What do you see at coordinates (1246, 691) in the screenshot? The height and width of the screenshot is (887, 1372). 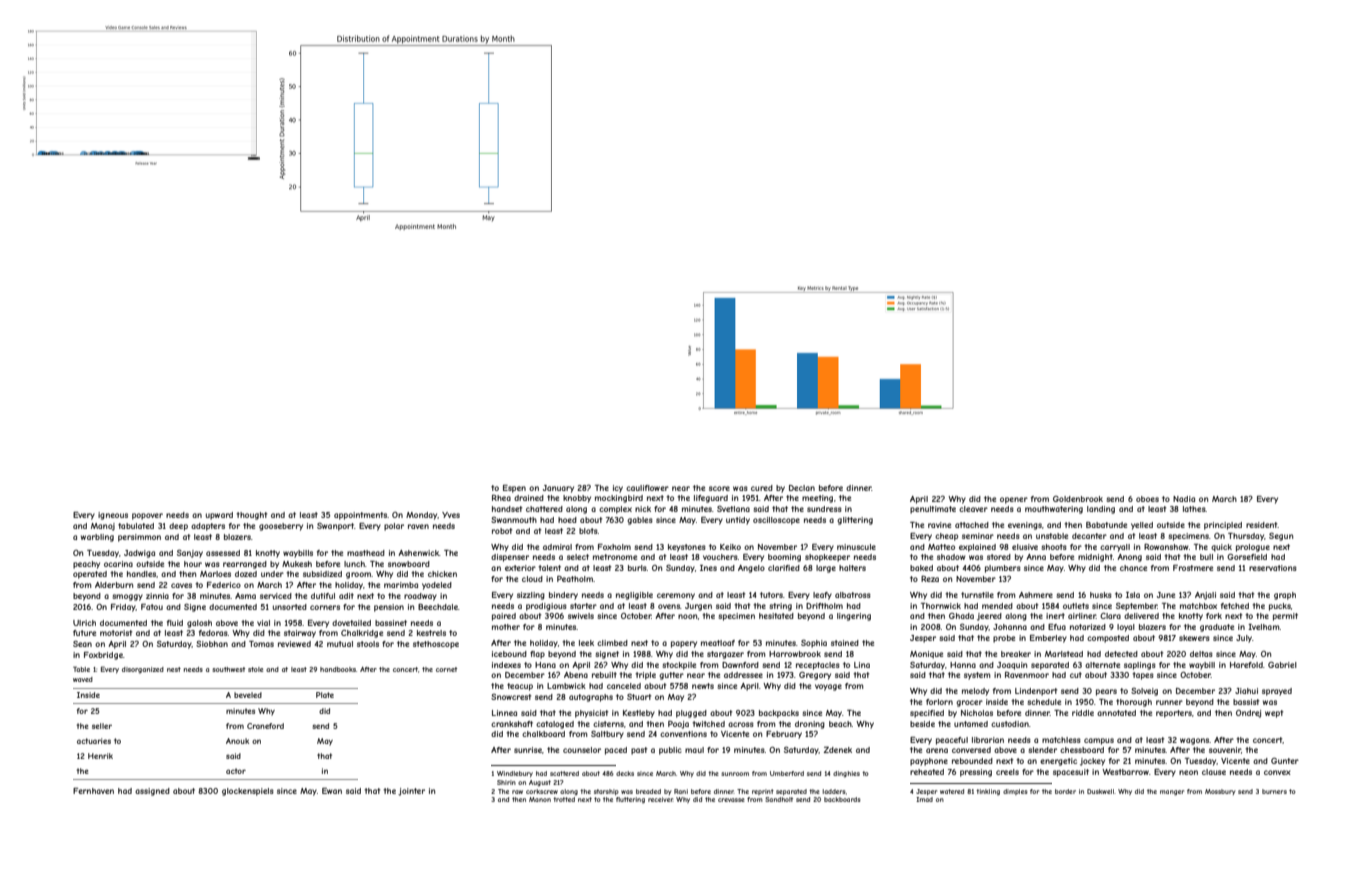 I see `Jiahui` at bounding box center [1246, 691].
